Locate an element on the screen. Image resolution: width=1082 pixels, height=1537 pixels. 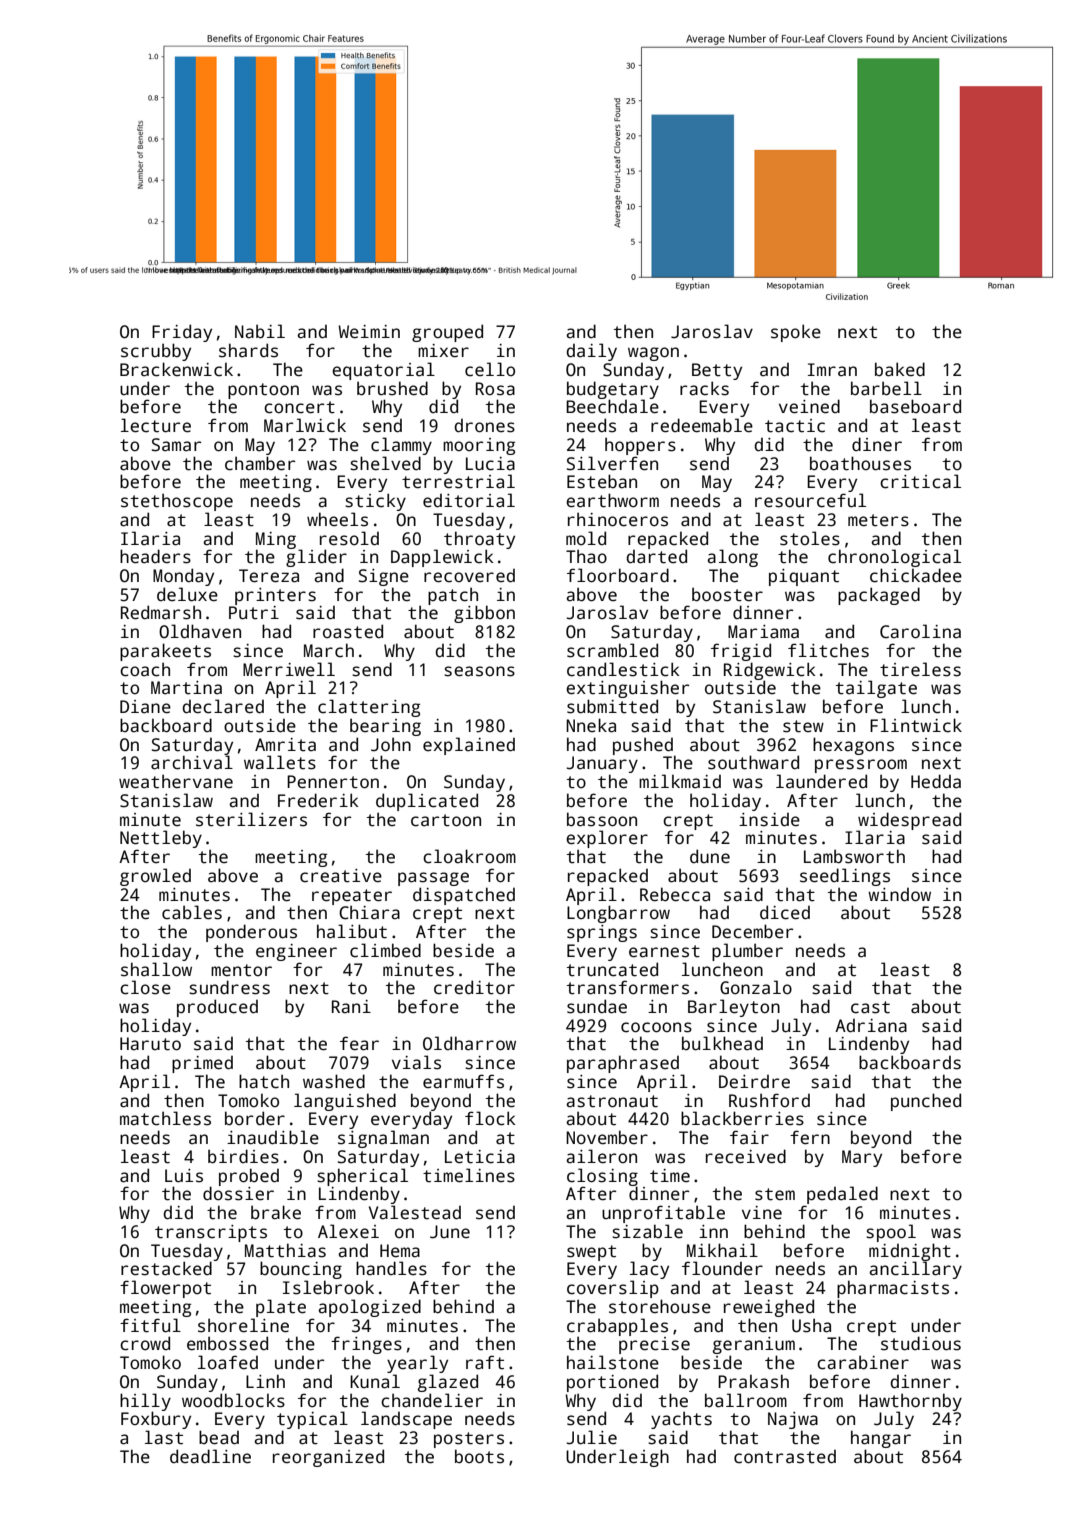
wagon is located at coordinates (653, 354).
